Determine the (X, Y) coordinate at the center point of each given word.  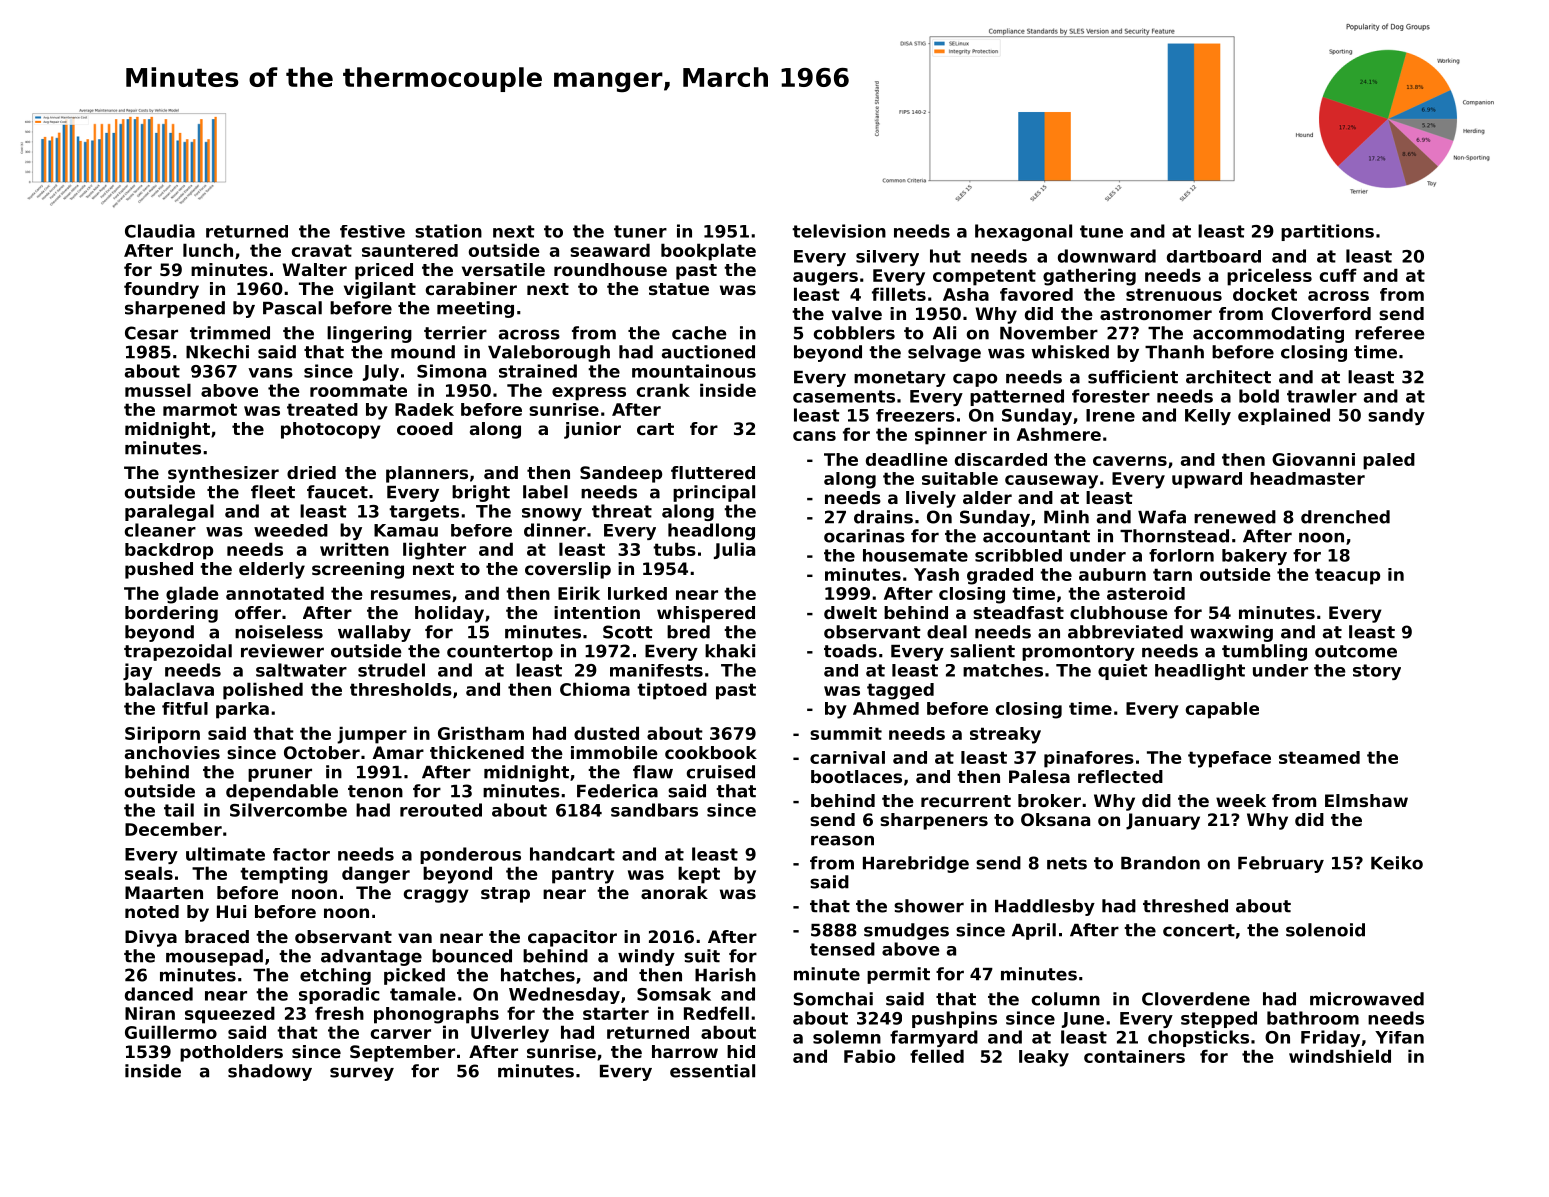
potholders (231, 1053)
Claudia (160, 231)
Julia (734, 550)
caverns (1130, 461)
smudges (906, 931)
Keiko (1397, 863)
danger (376, 875)
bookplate (708, 252)
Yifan (1399, 1037)
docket (1265, 294)
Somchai (833, 999)
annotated (275, 593)
